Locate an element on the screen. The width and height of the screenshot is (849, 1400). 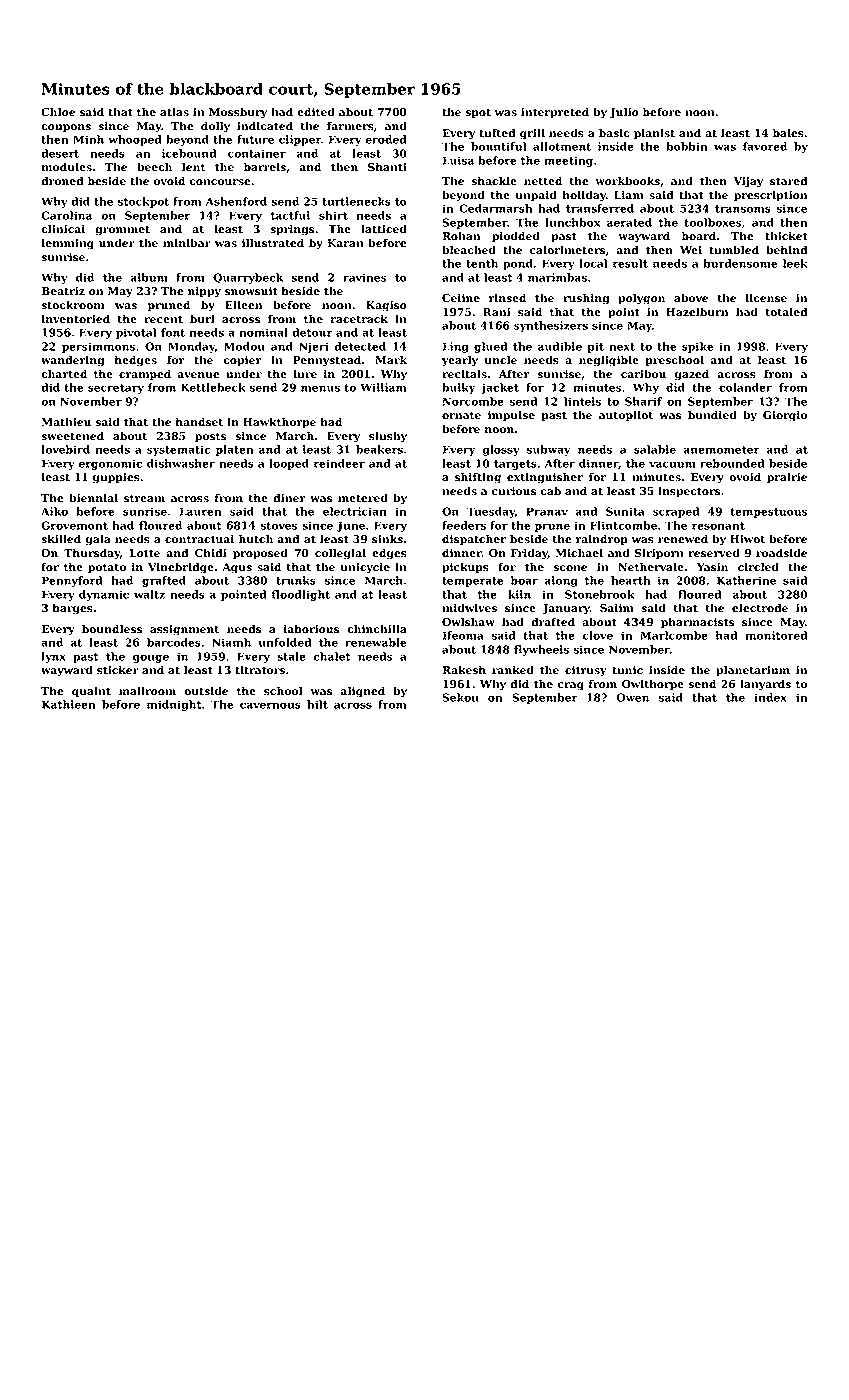
pianist is located at coordinates (654, 134).
